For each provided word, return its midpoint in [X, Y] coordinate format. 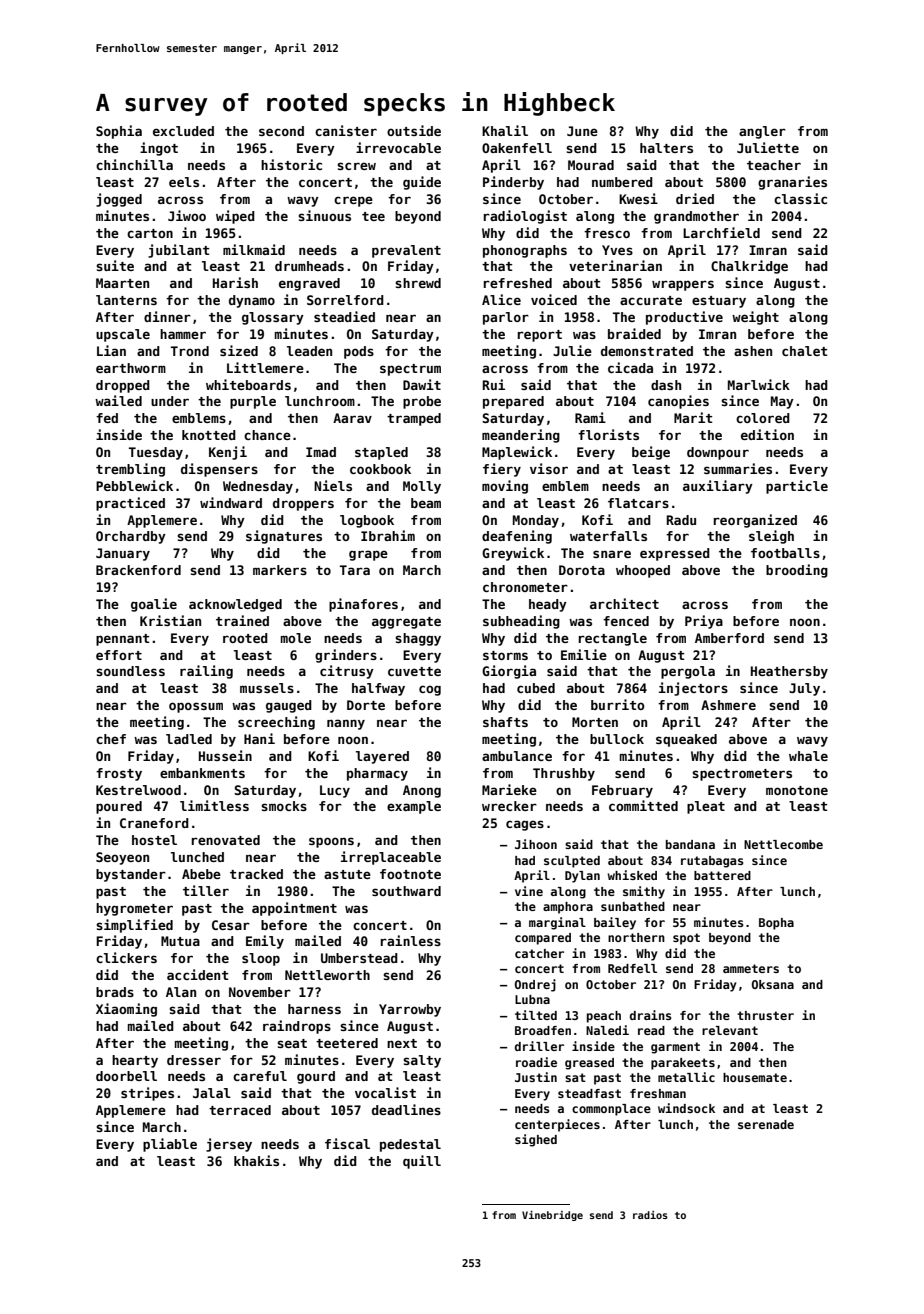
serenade [766, 1124]
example [414, 807]
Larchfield [721, 232]
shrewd [418, 283]
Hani [259, 738]
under [170, 401]
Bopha [776, 924]
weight [755, 318]
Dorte [366, 705]
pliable [170, 1145]
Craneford [154, 823]
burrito [618, 704]
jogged [119, 200]
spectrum [410, 370]
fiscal [347, 1143]
